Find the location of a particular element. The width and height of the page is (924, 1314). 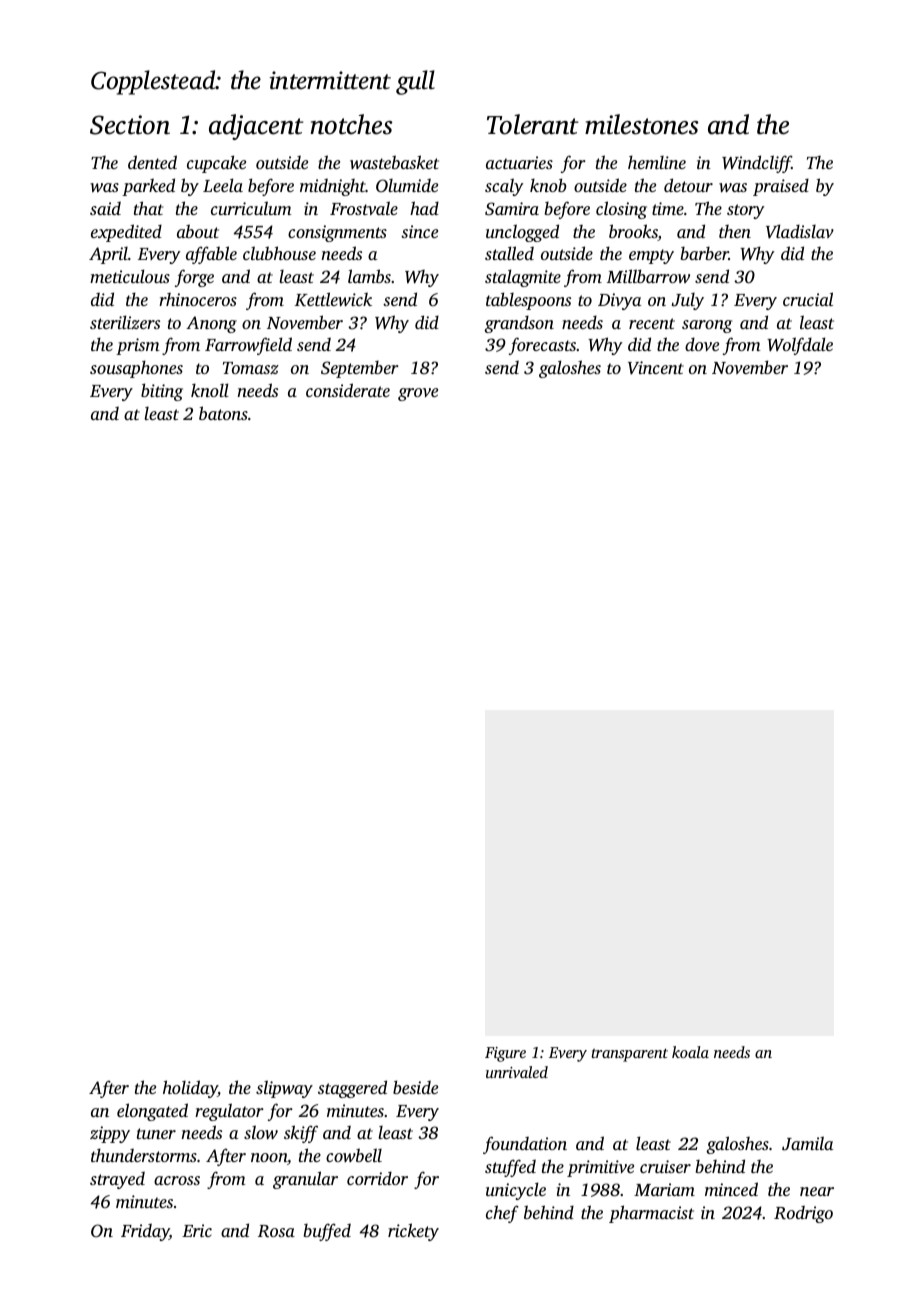

koala is located at coordinates (690, 1052).
